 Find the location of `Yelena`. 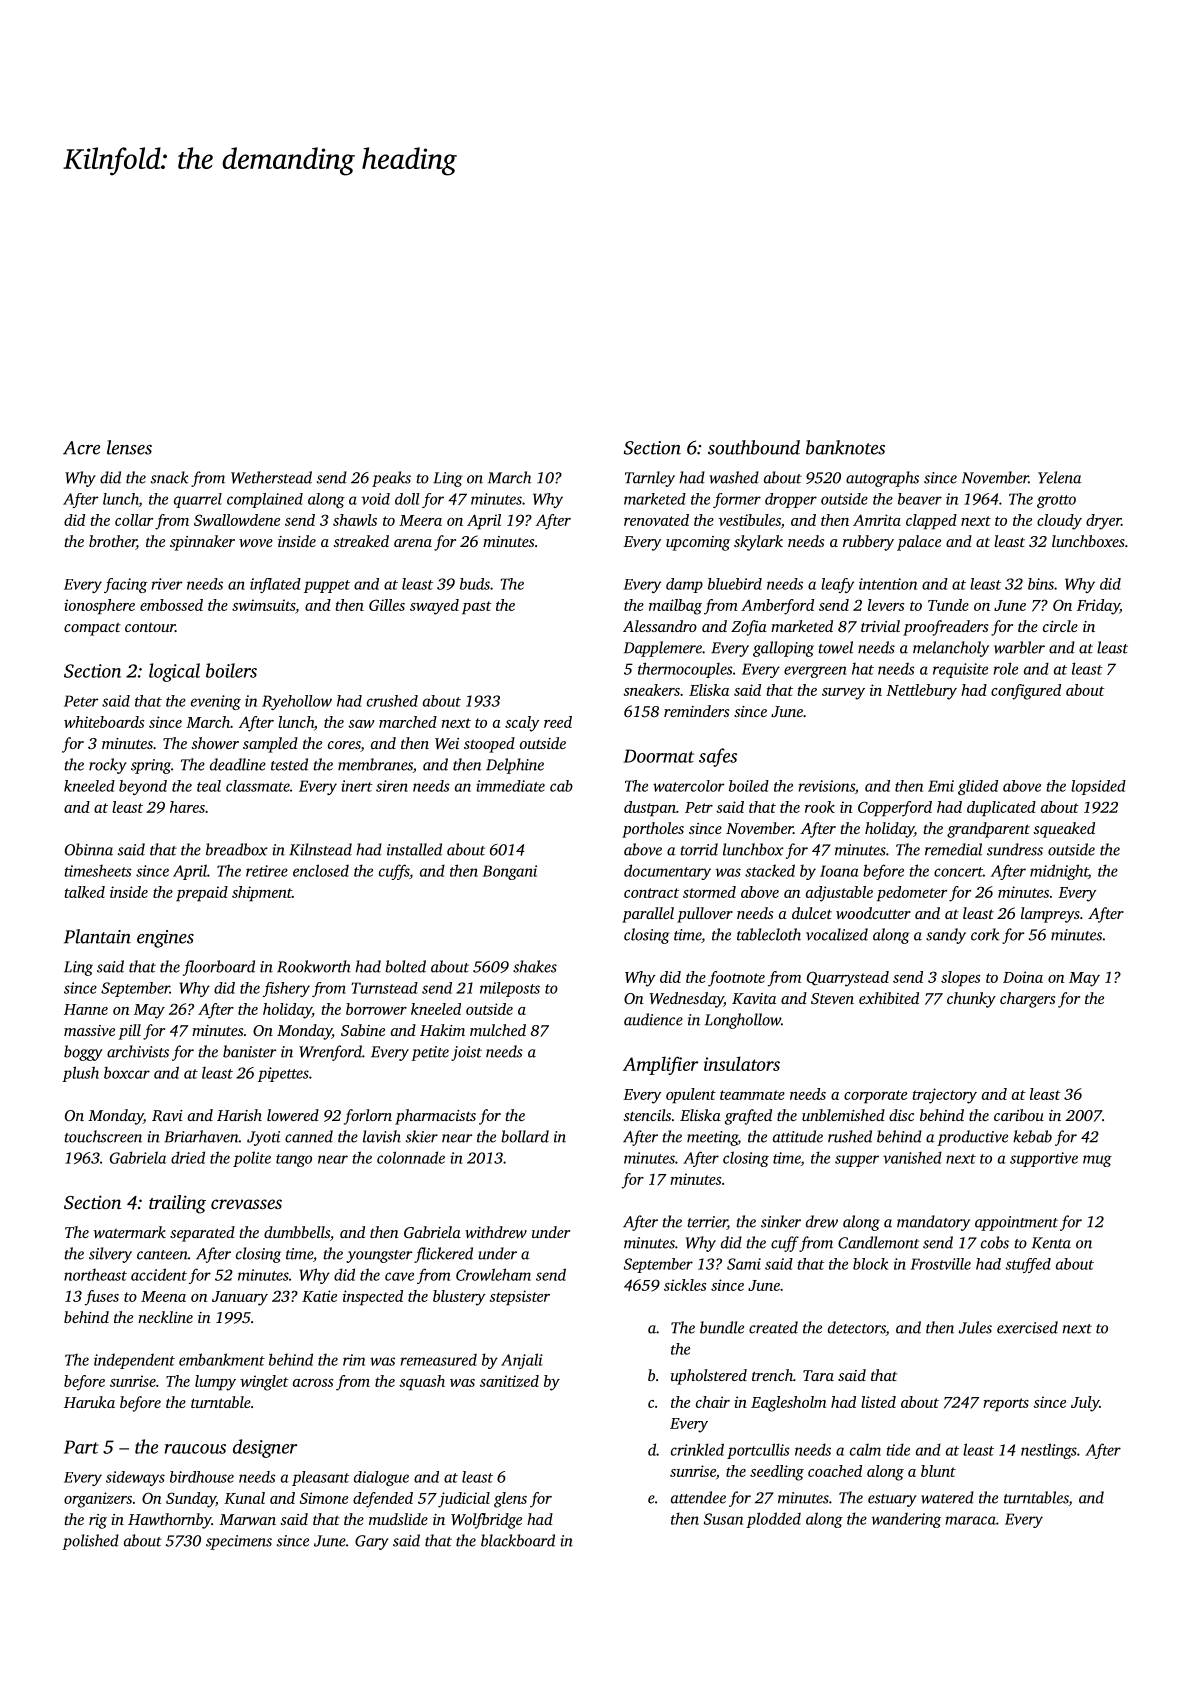

Yelena is located at coordinates (1059, 477).
